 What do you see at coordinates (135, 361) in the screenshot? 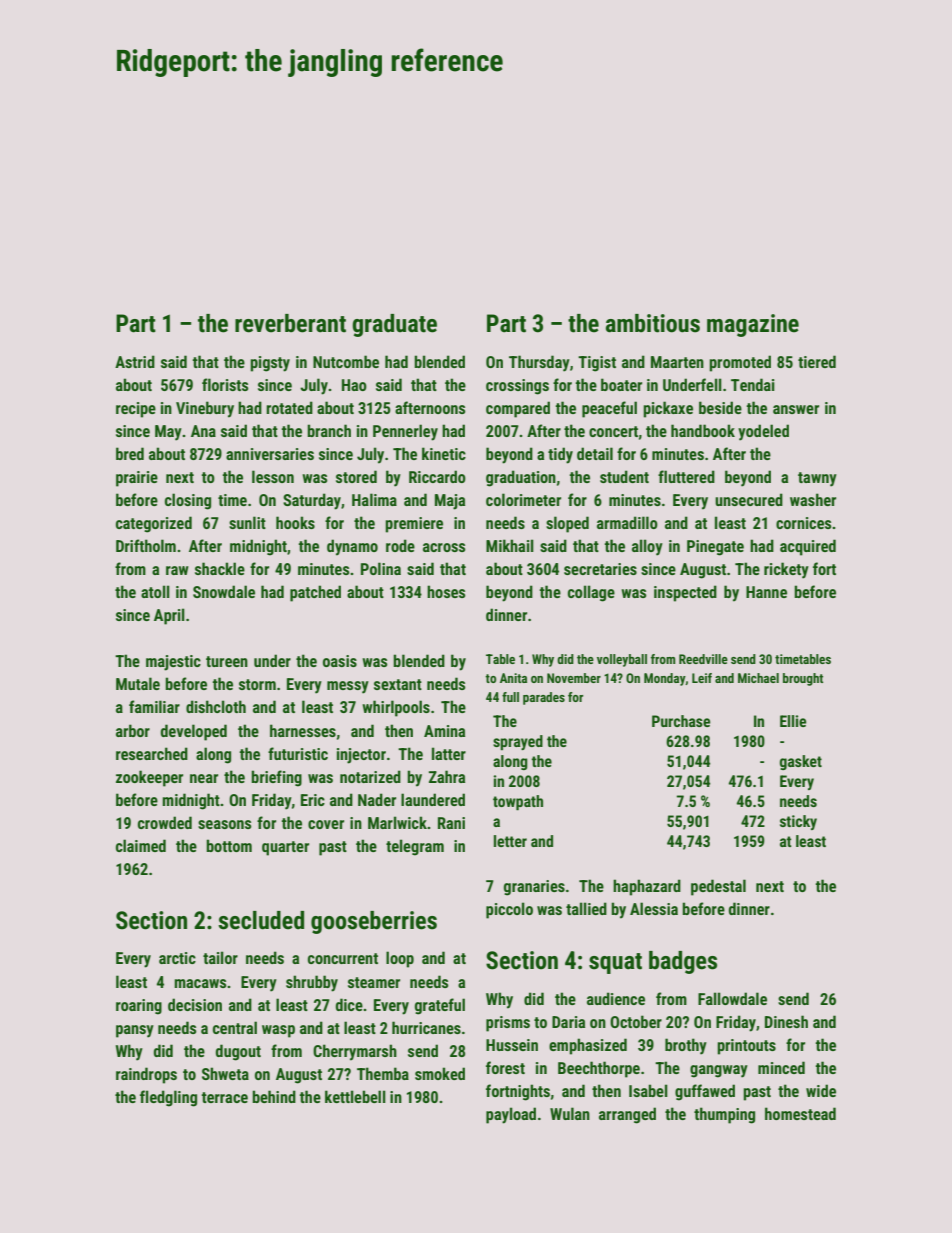
I see `Astrid` at bounding box center [135, 361].
